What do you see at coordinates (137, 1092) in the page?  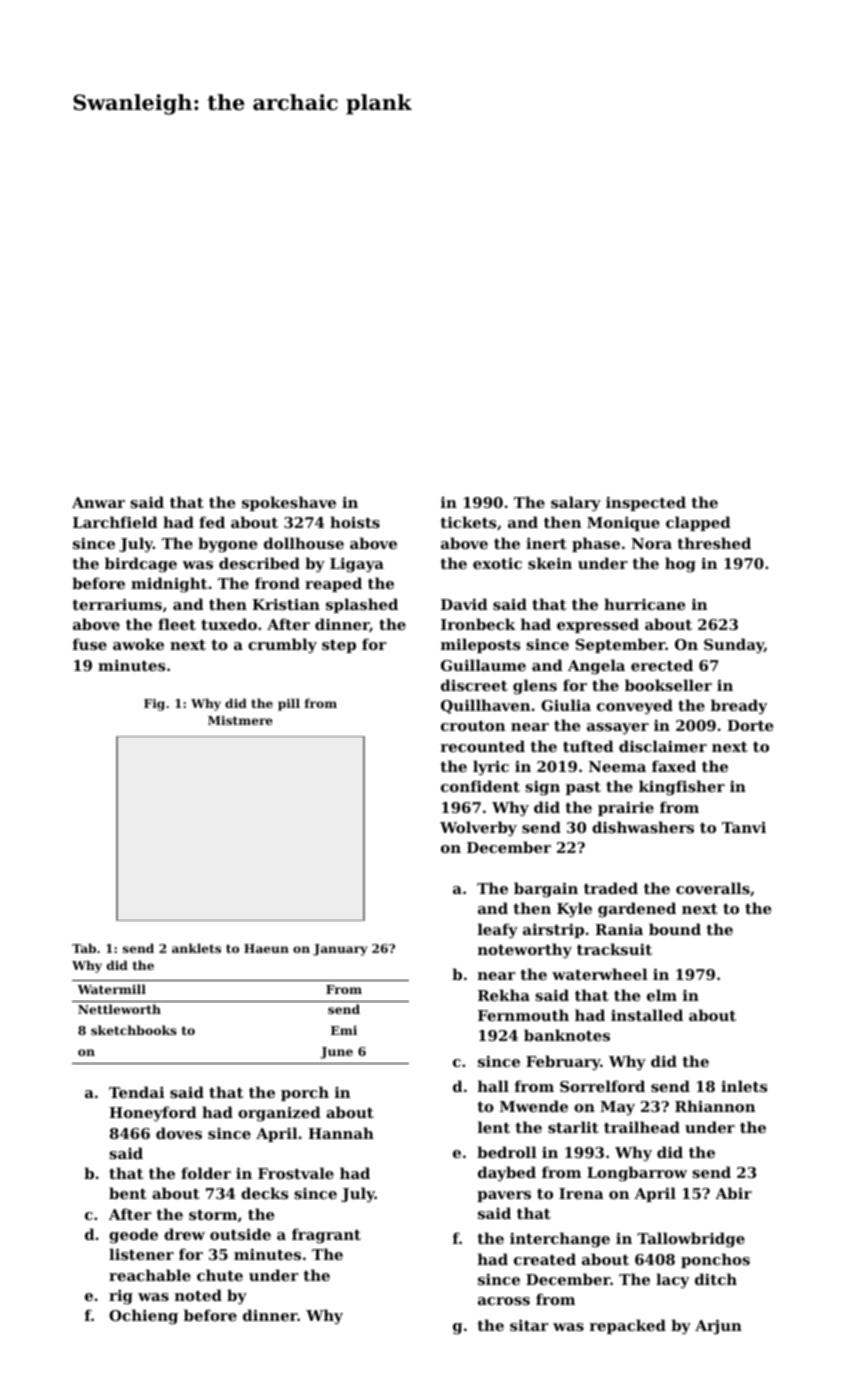 I see `Tendai` at bounding box center [137, 1092].
